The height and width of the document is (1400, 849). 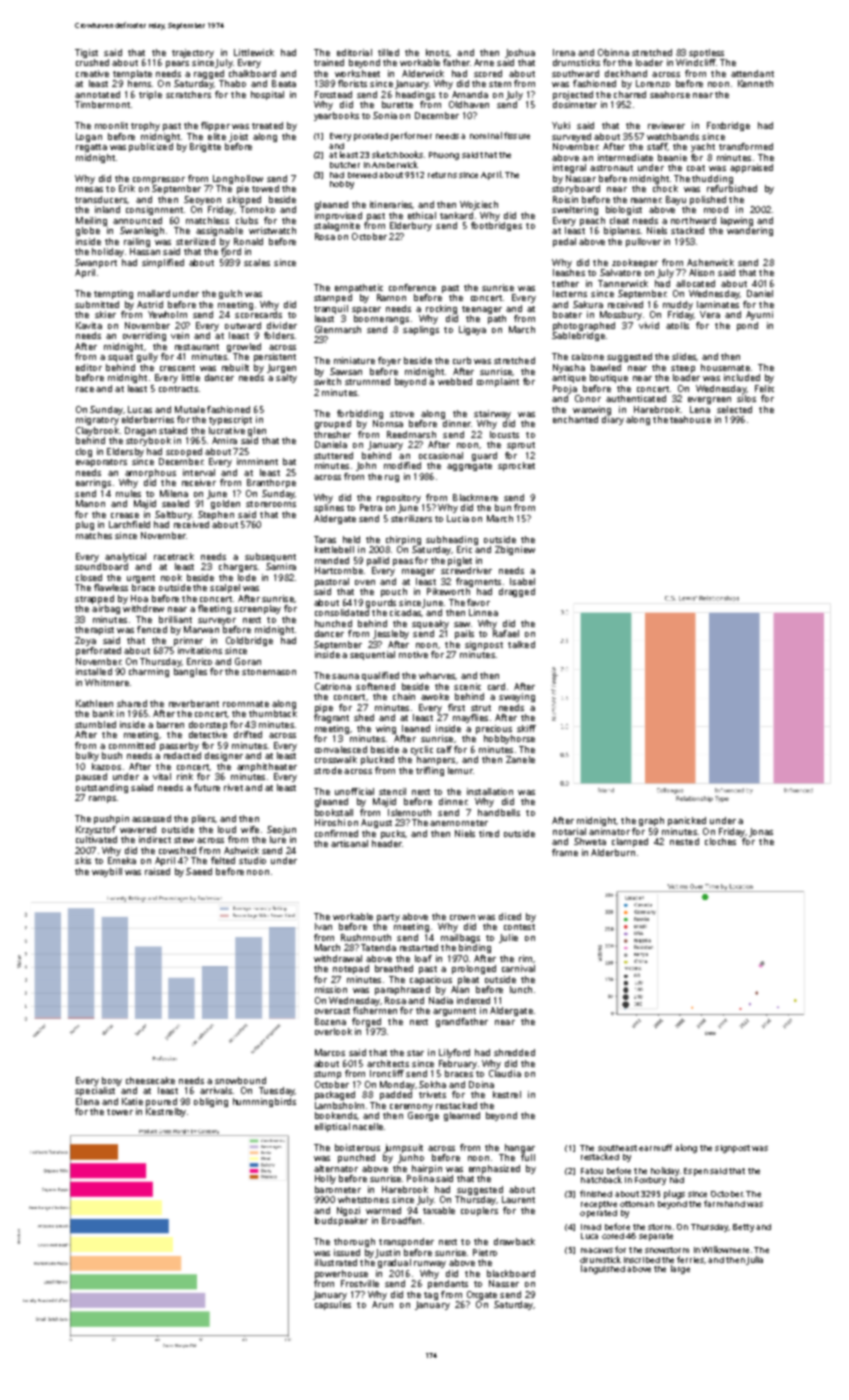 What do you see at coordinates (617, 1148) in the document?
I see `southeast` at bounding box center [617, 1148].
